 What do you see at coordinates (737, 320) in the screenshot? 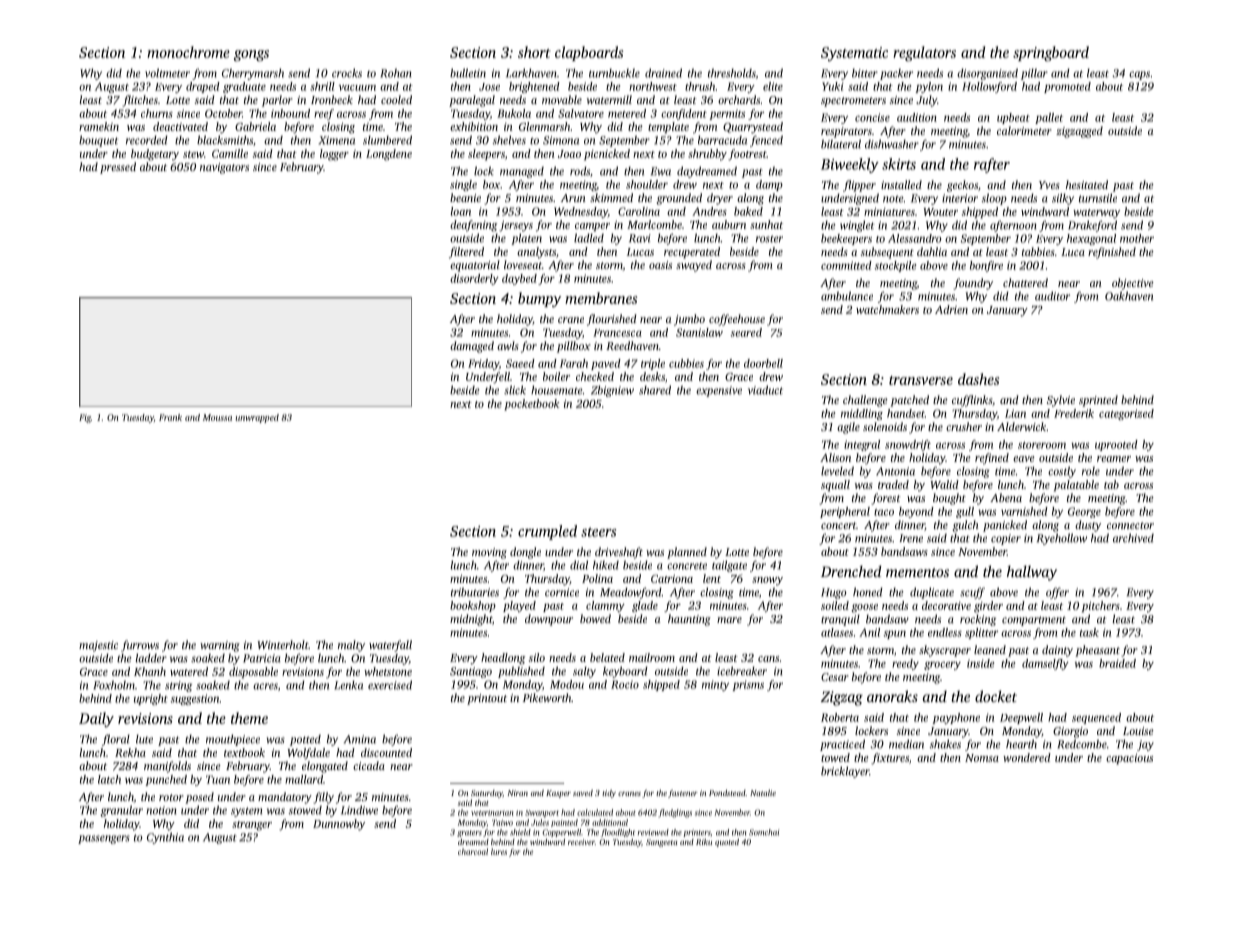
I see `coffeehouse` at bounding box center [737, 320].
